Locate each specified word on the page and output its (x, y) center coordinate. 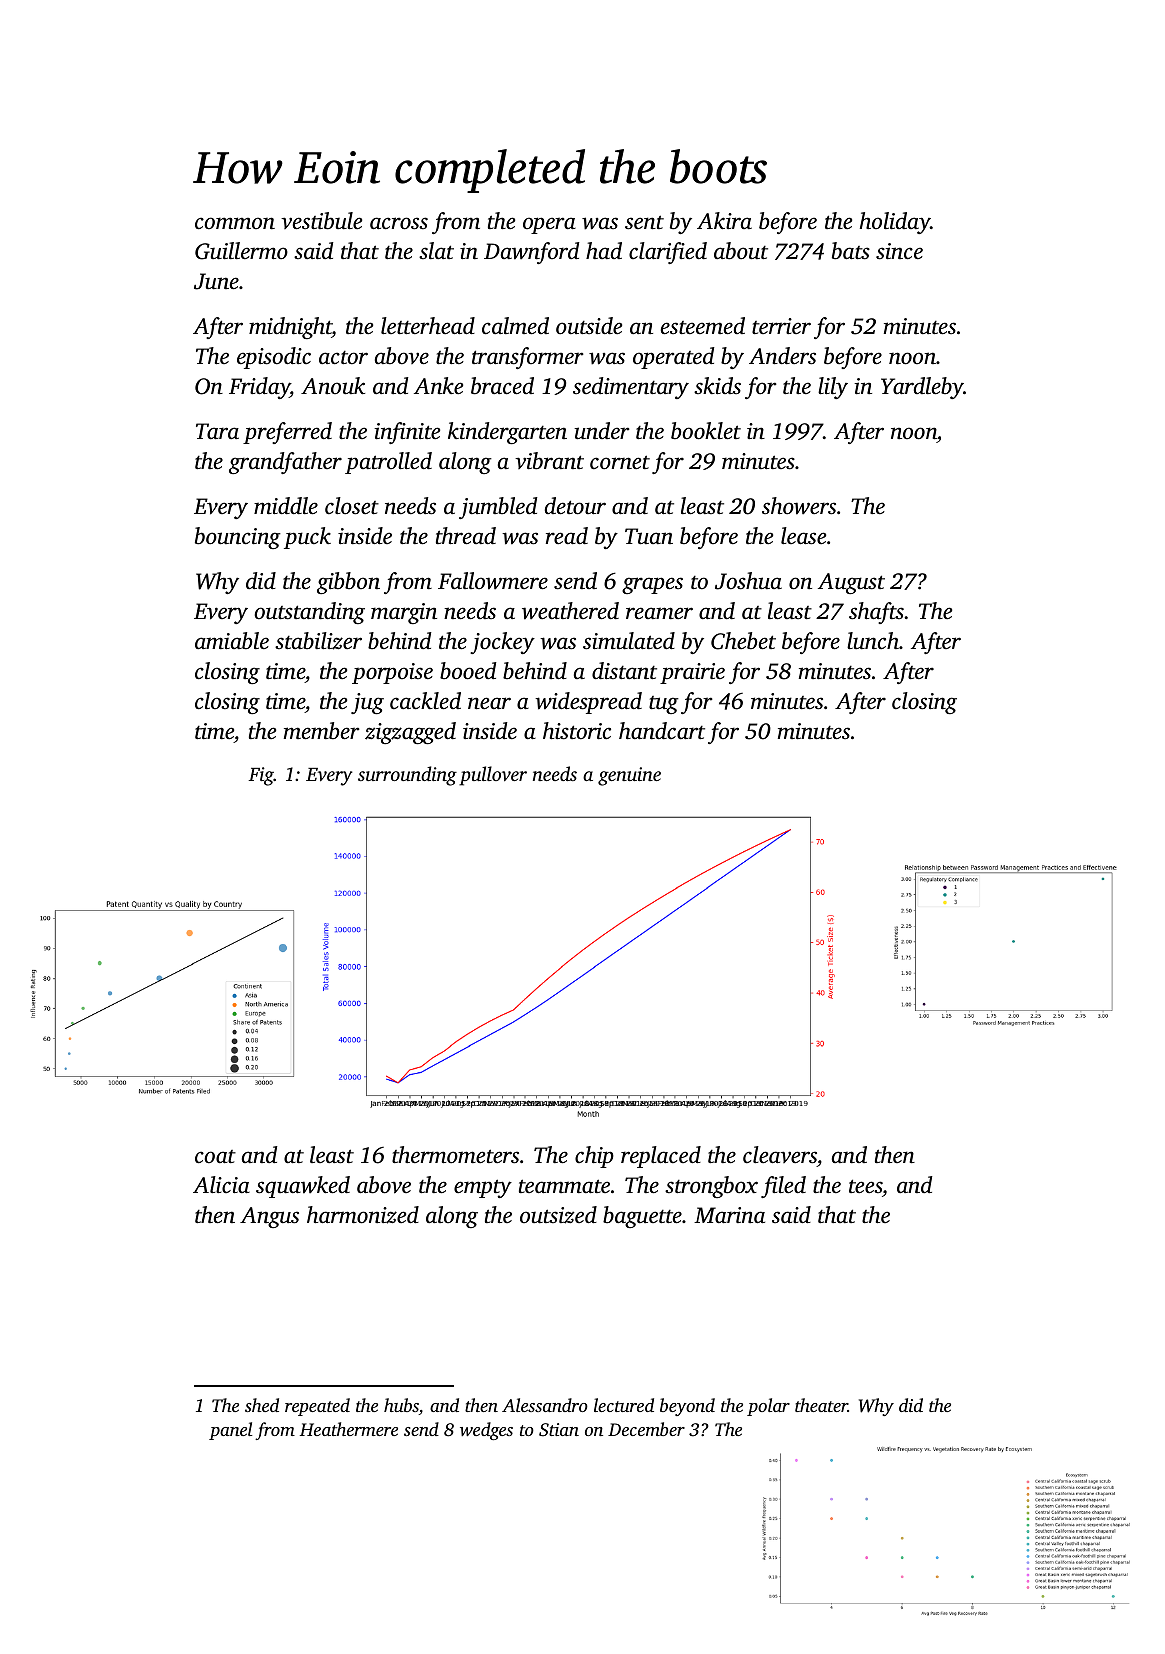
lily (833, 388)
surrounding (407, 776)
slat (436, 250)
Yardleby (922, 388)
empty (483, 1188)
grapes (652, 585)
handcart (662, 731)
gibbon (348, 583)
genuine (629, 776)
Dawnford (532, 253)
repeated (317, 1407)
